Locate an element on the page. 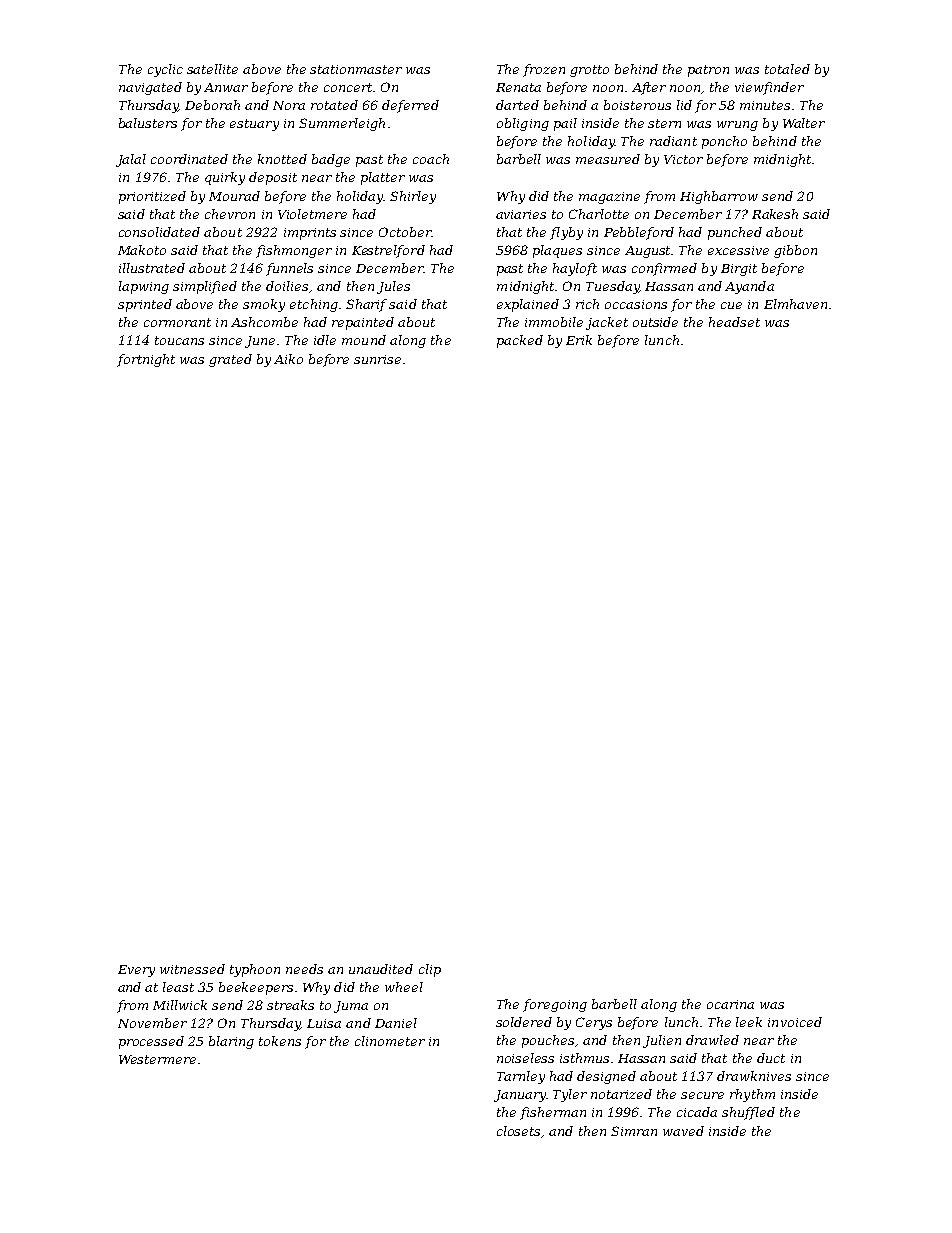  witnessed is located at coordinates (192, 969).
